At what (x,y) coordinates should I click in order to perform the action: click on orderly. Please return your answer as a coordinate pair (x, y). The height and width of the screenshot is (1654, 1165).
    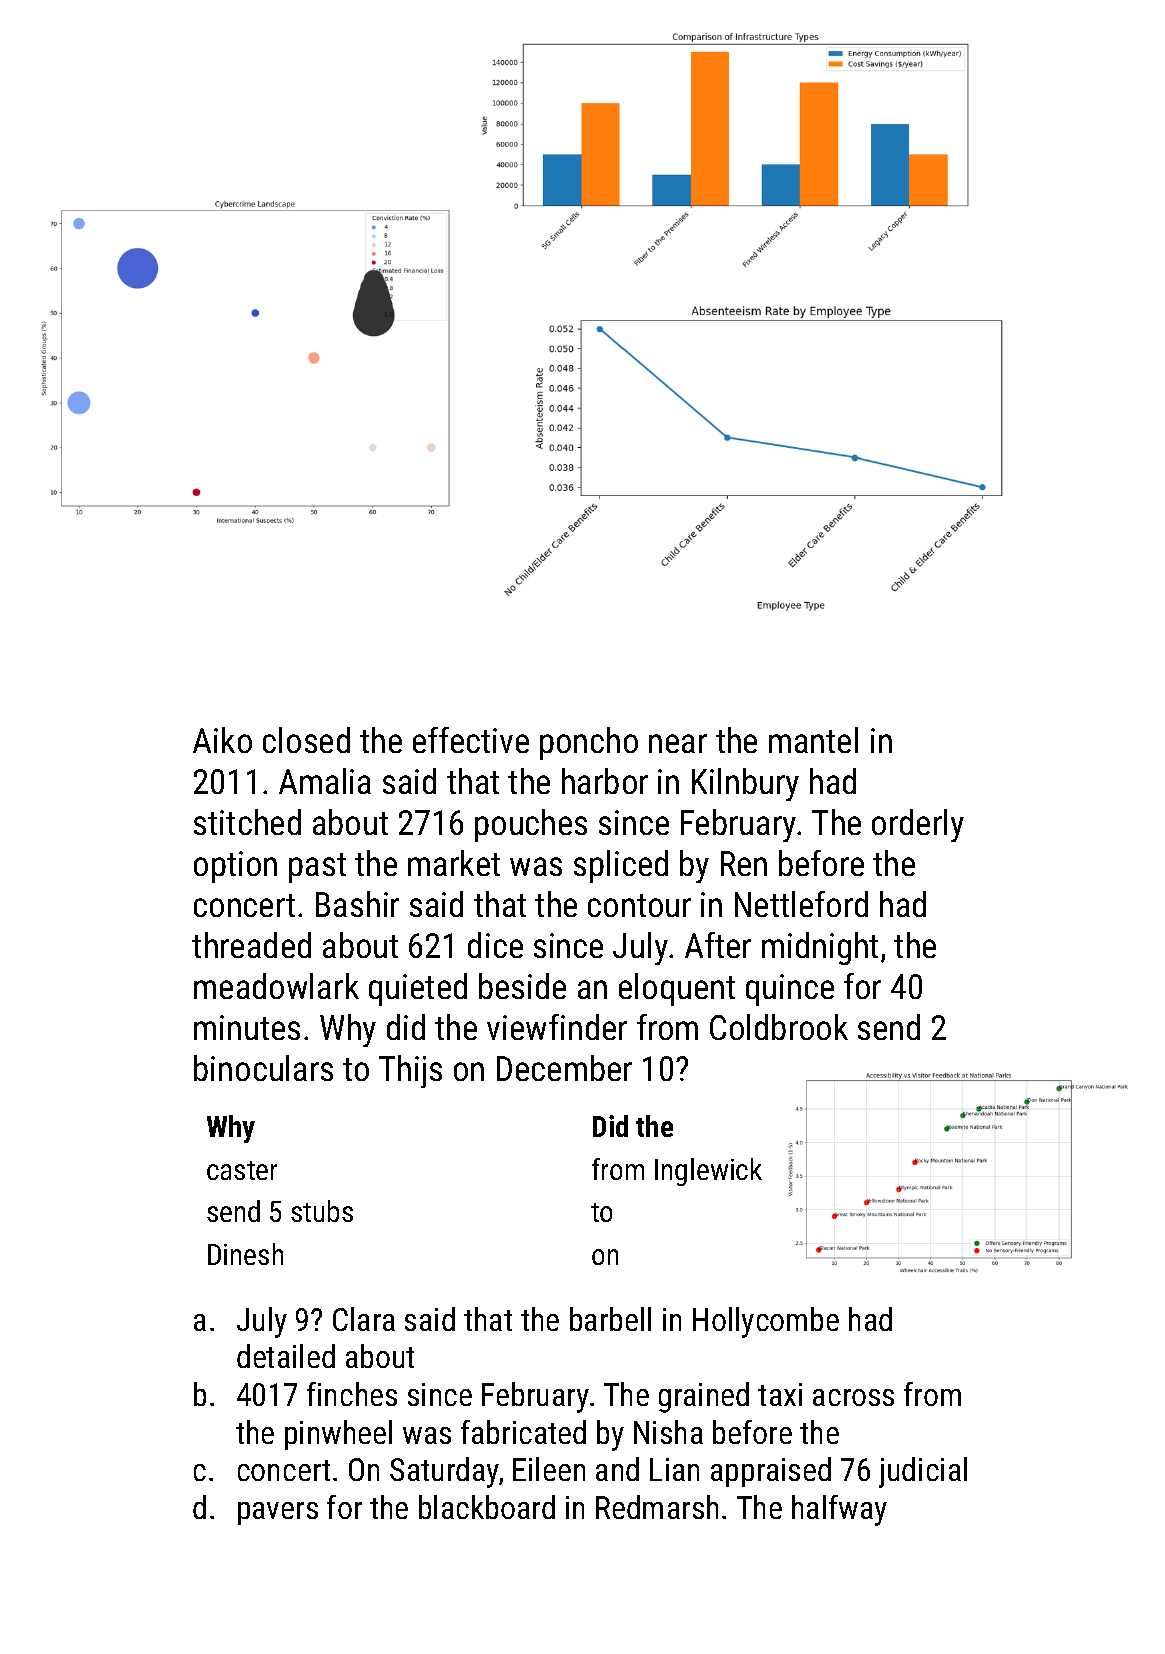
    Looking at the image, I should click on (918, 825).
